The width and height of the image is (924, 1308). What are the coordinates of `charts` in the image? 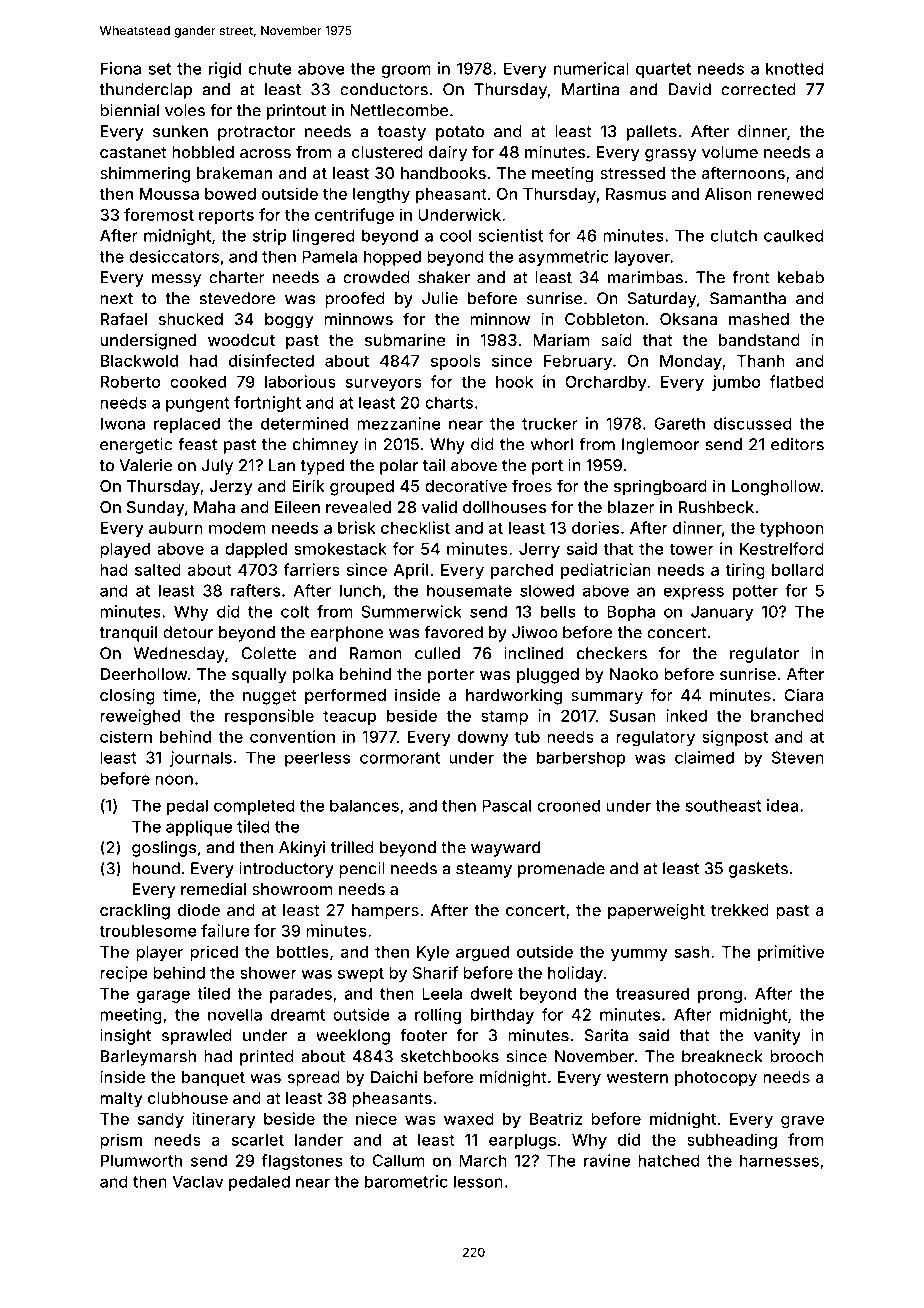 It's located at (449, 402).
